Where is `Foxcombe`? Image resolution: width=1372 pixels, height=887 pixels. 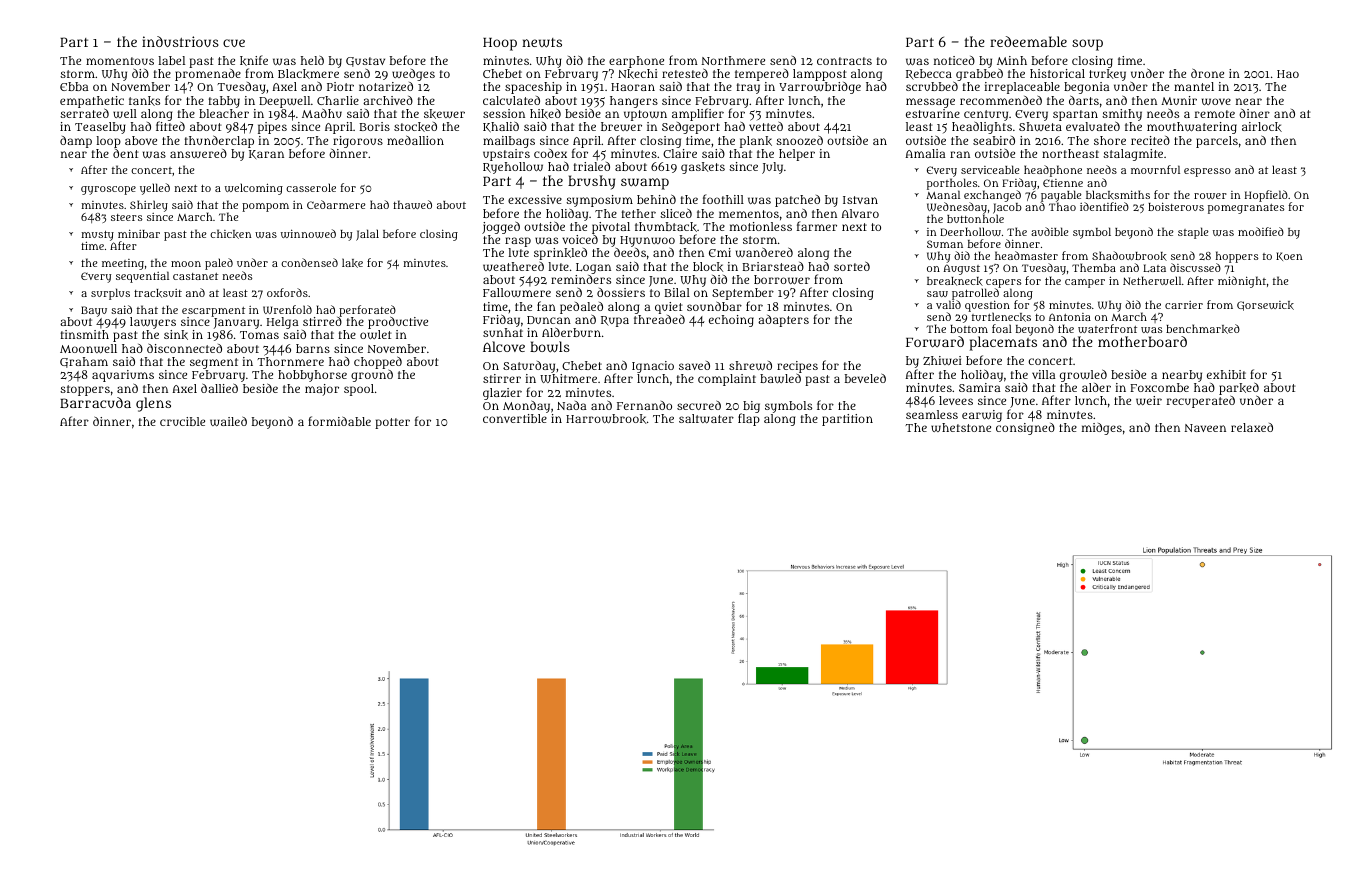
Foxcombe is located at coordinates (1159, 387).
